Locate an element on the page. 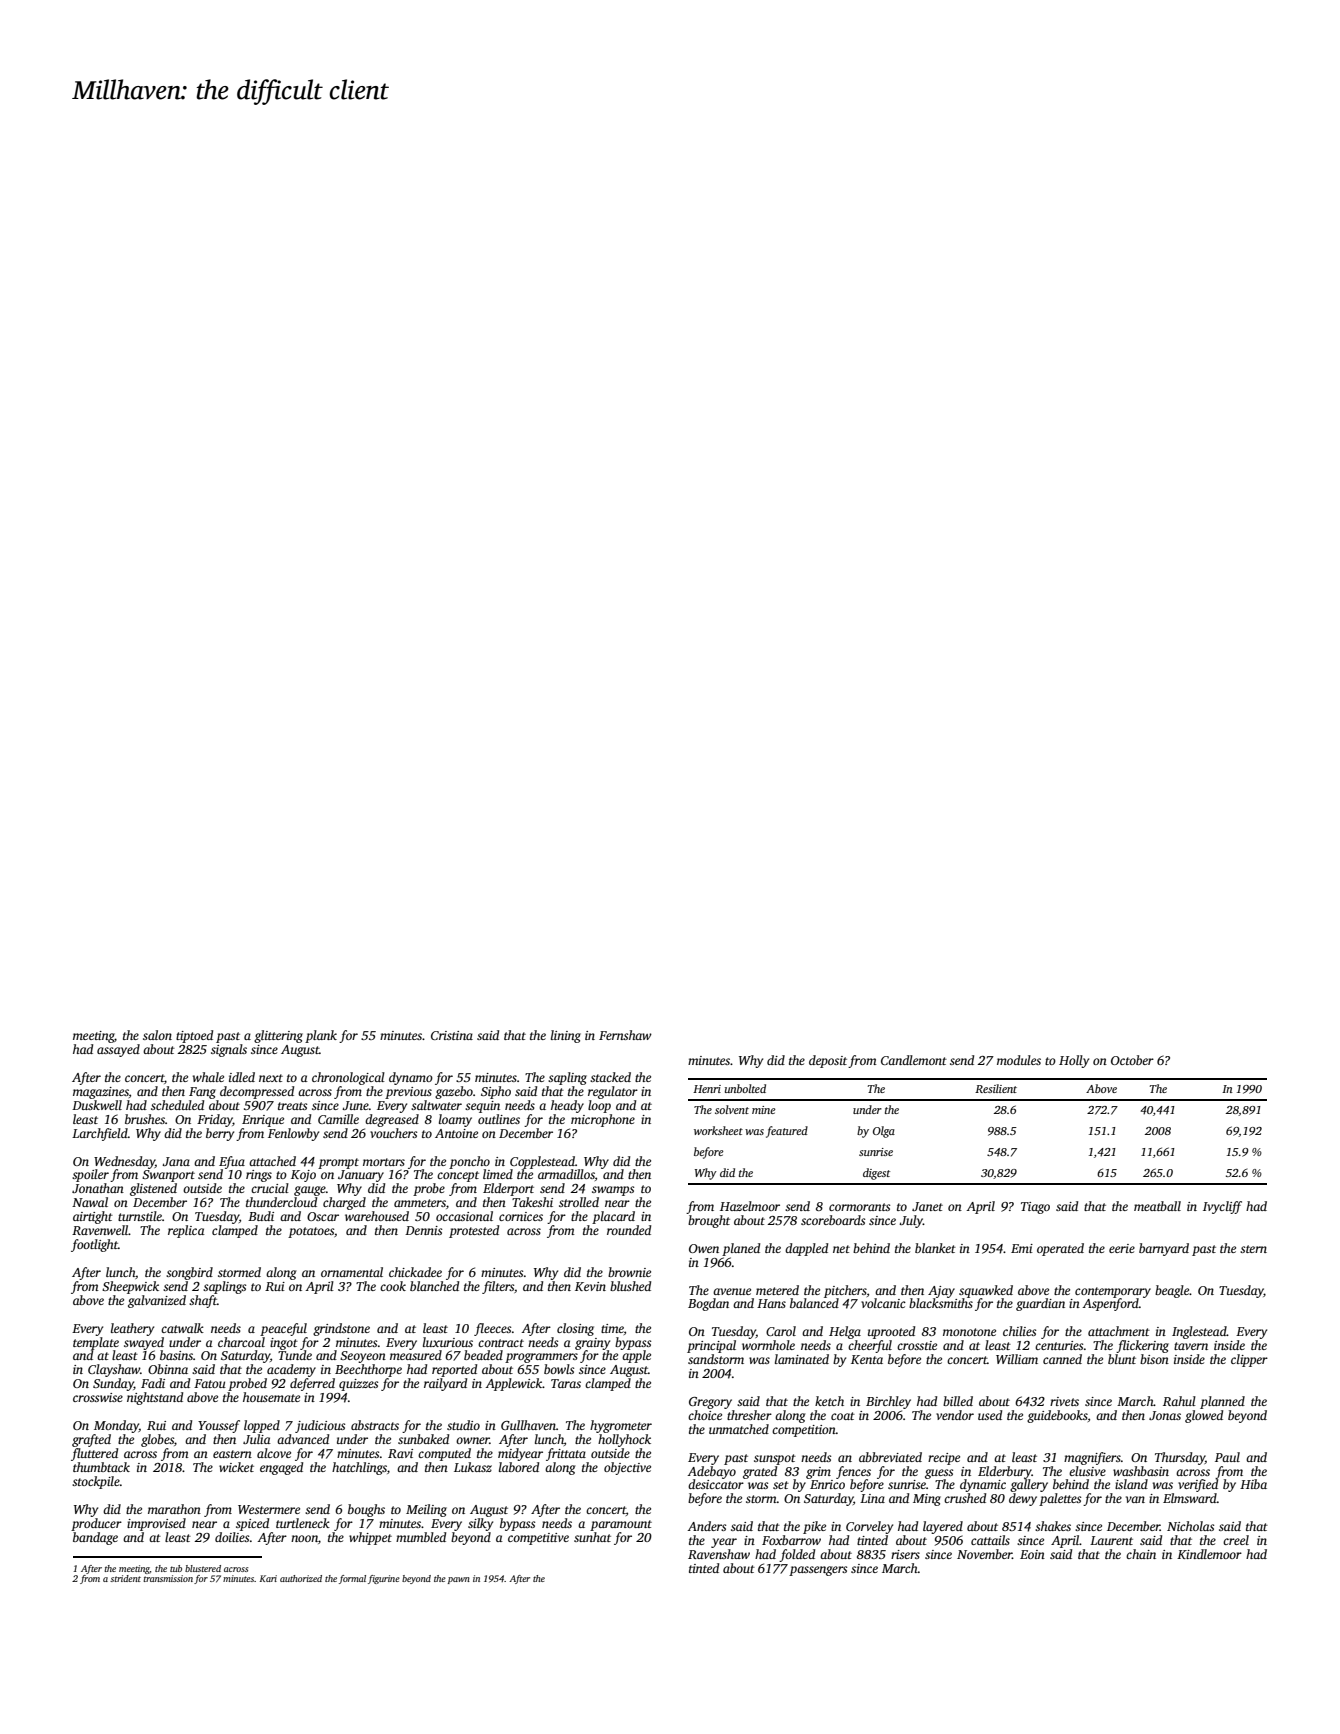  strident is located at coordinates (125, 1578).
